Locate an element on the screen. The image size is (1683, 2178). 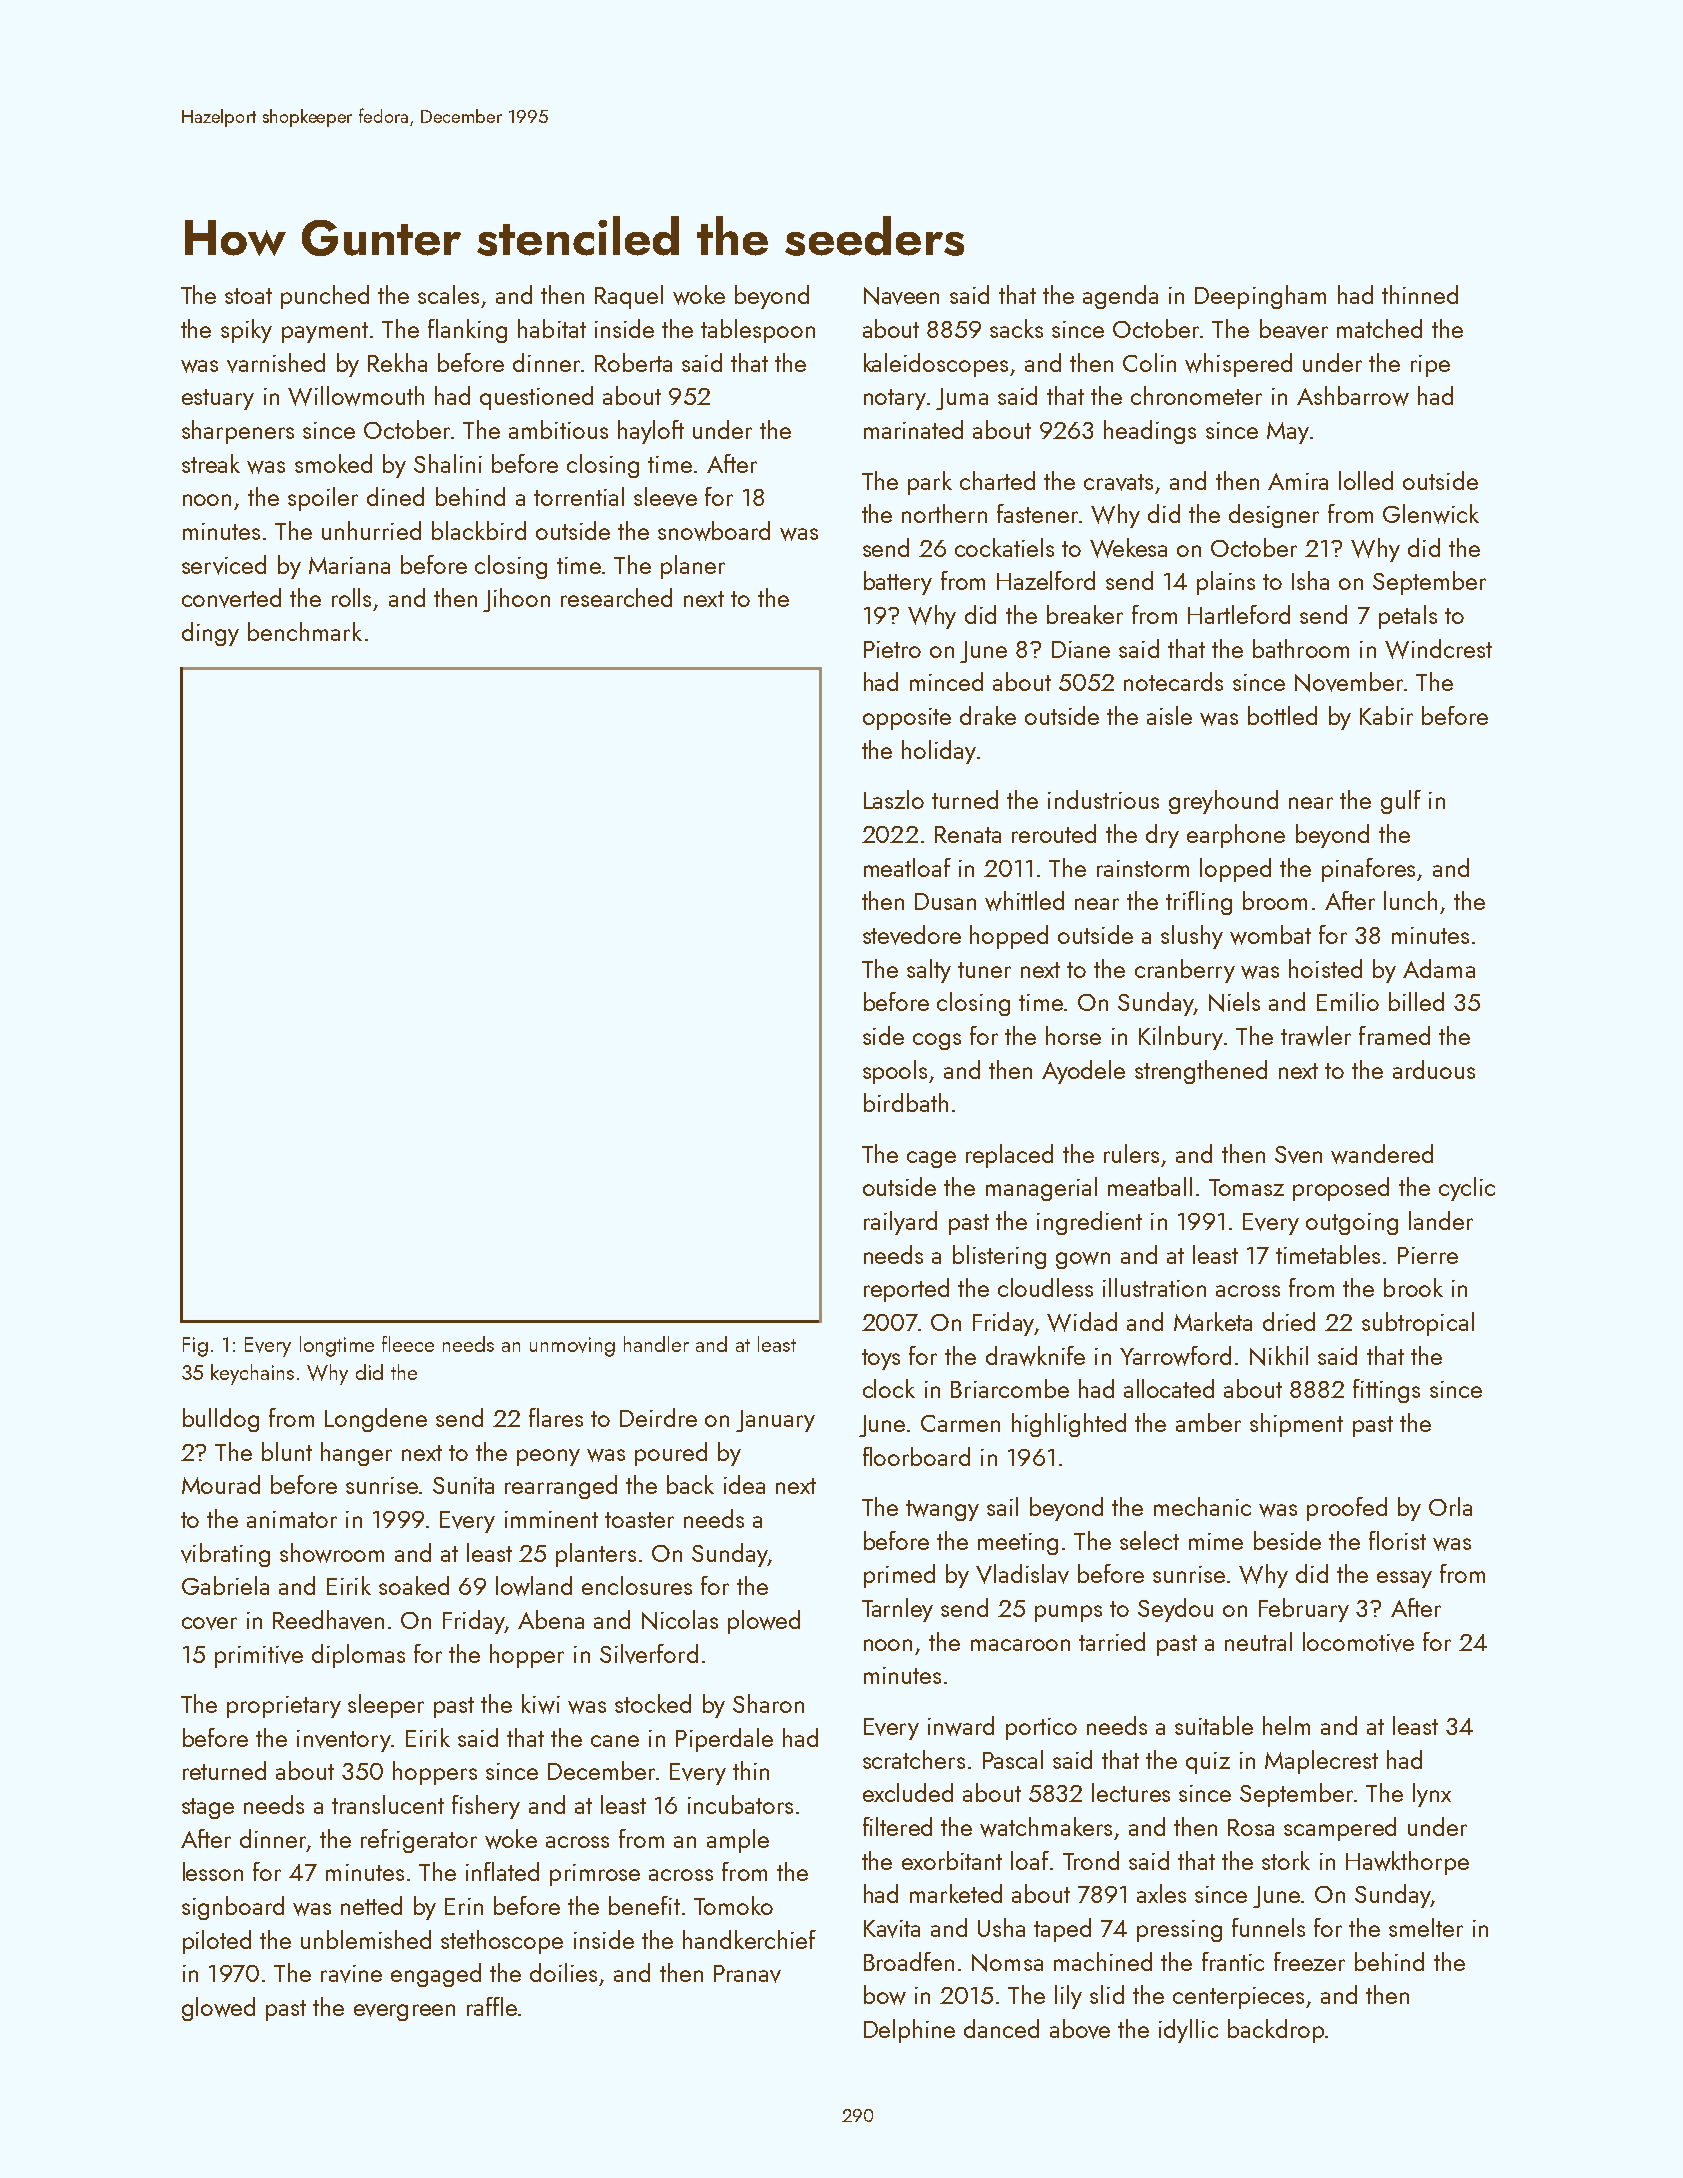
spoiler is located at coordinates (323, 499).
